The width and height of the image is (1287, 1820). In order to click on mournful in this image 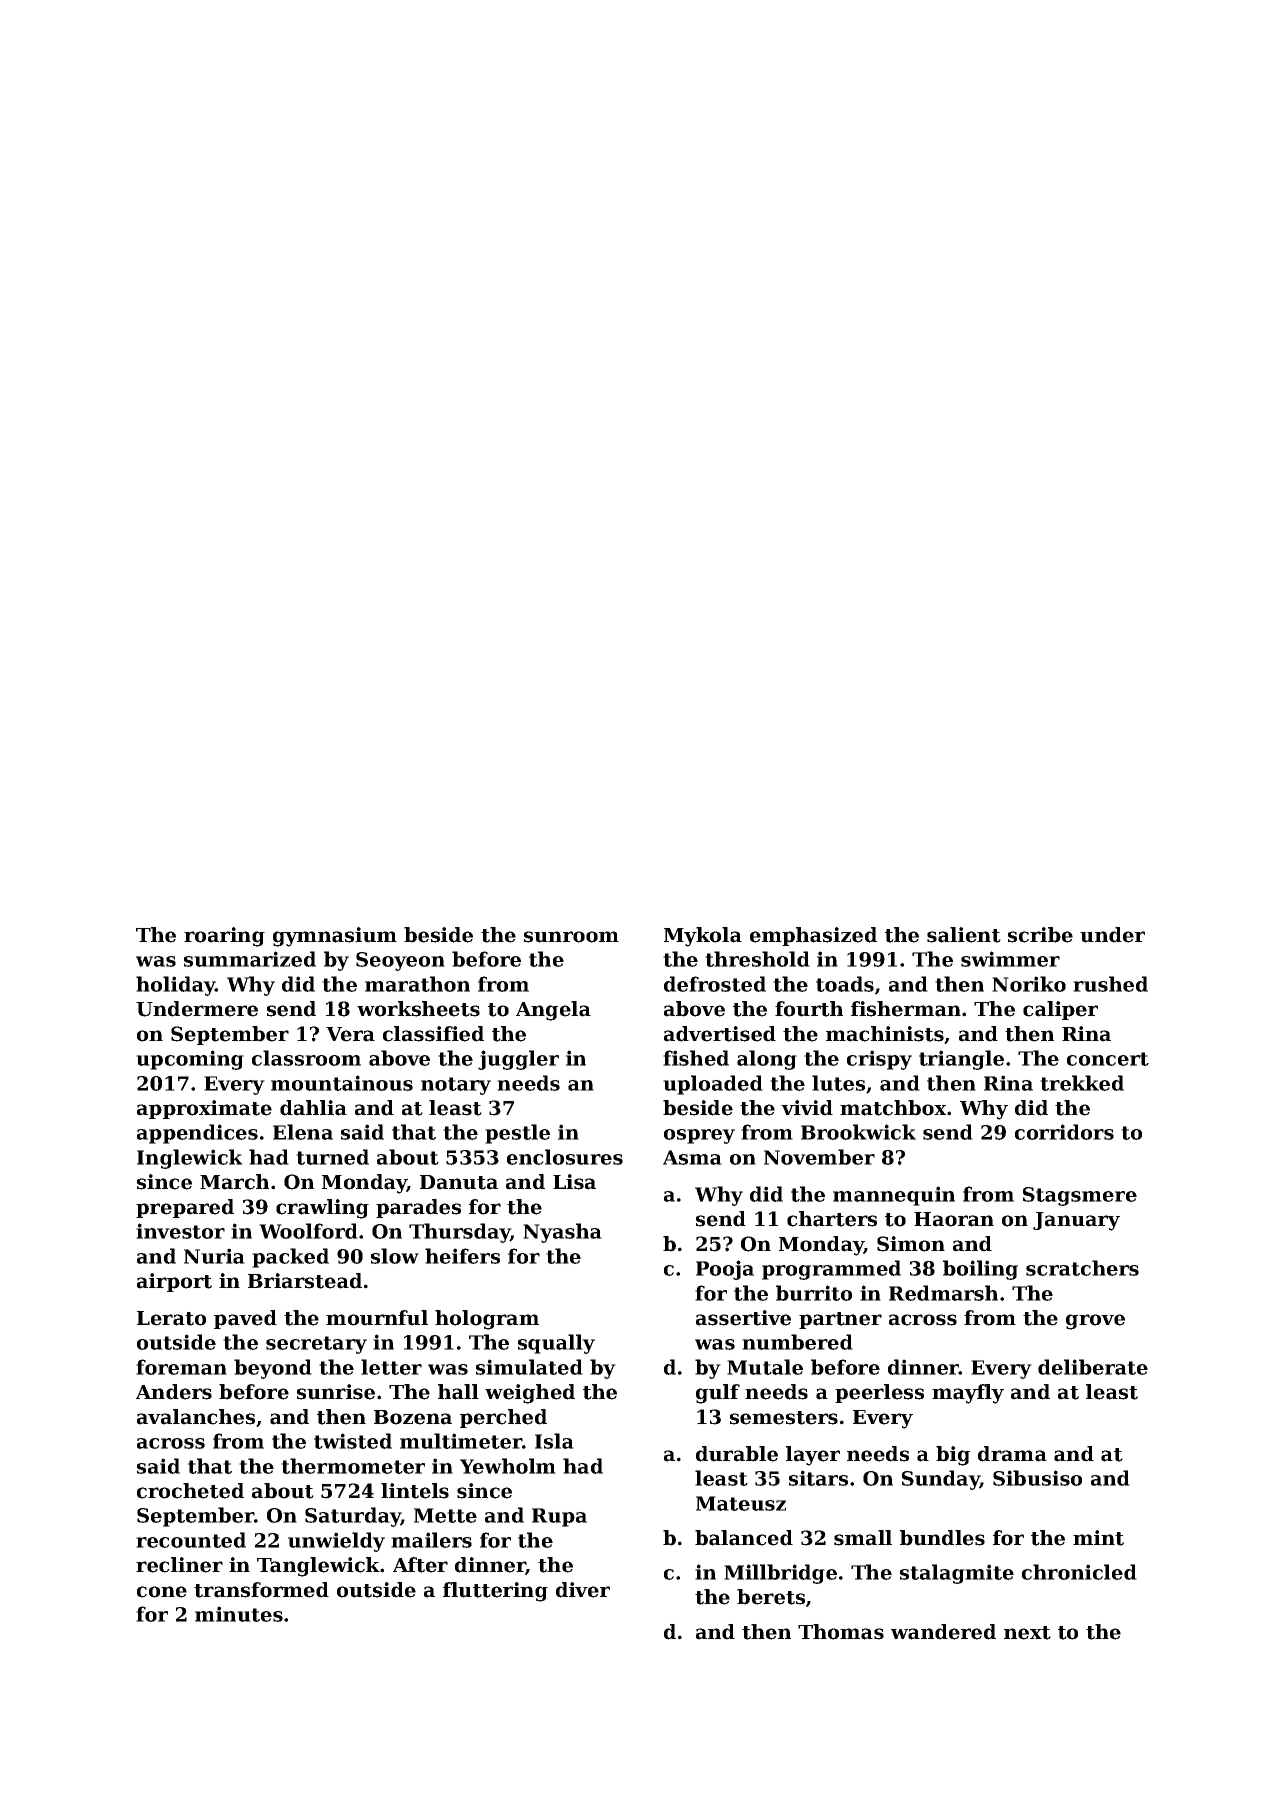, I will do `click(377, 1318)`.
